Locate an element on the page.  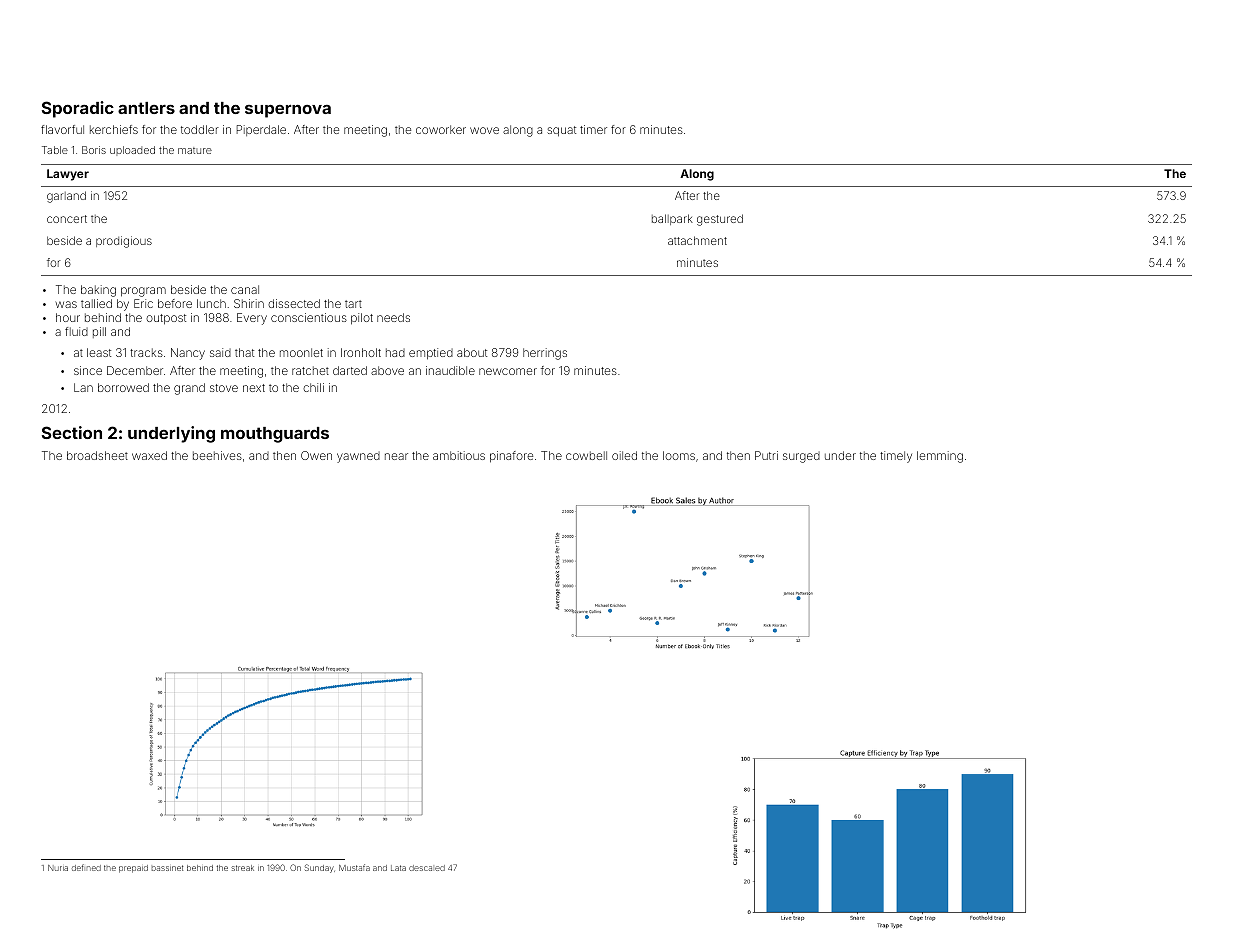
cowbell is located at coordinates (586, 455).
